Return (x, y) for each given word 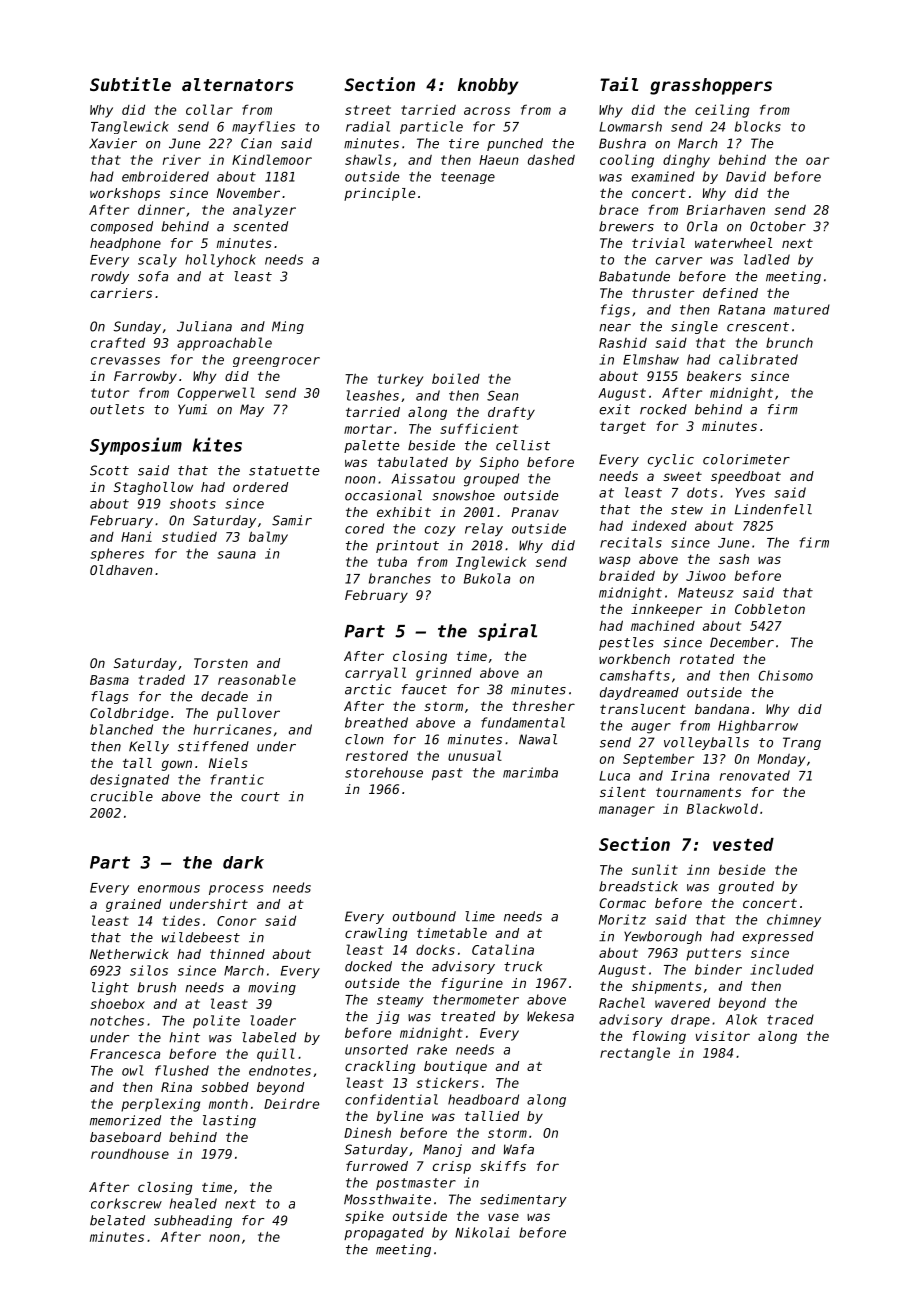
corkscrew (126, 1203)
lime (480, 916)
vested (743, 844)
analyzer (264, 211)
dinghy (686, 161)
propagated (384, 1234)
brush (157, 987)
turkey (400, 380)
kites (217, 444)
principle (379, 194)
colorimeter (746, 459)
